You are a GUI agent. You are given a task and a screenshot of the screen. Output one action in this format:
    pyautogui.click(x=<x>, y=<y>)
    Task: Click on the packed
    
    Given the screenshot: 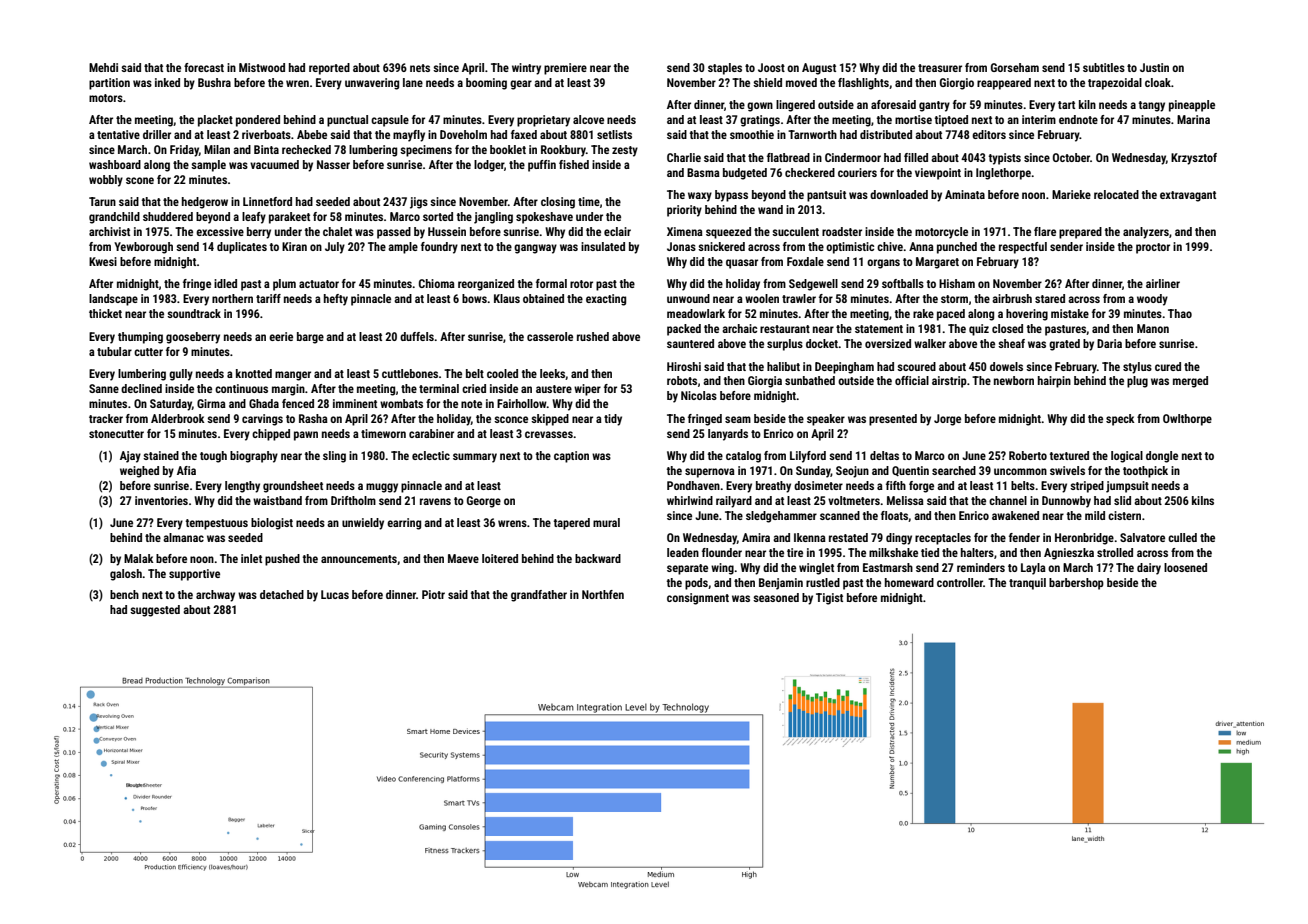 What is the action you would take?
    pyautogui.click(x=684, y=330)
